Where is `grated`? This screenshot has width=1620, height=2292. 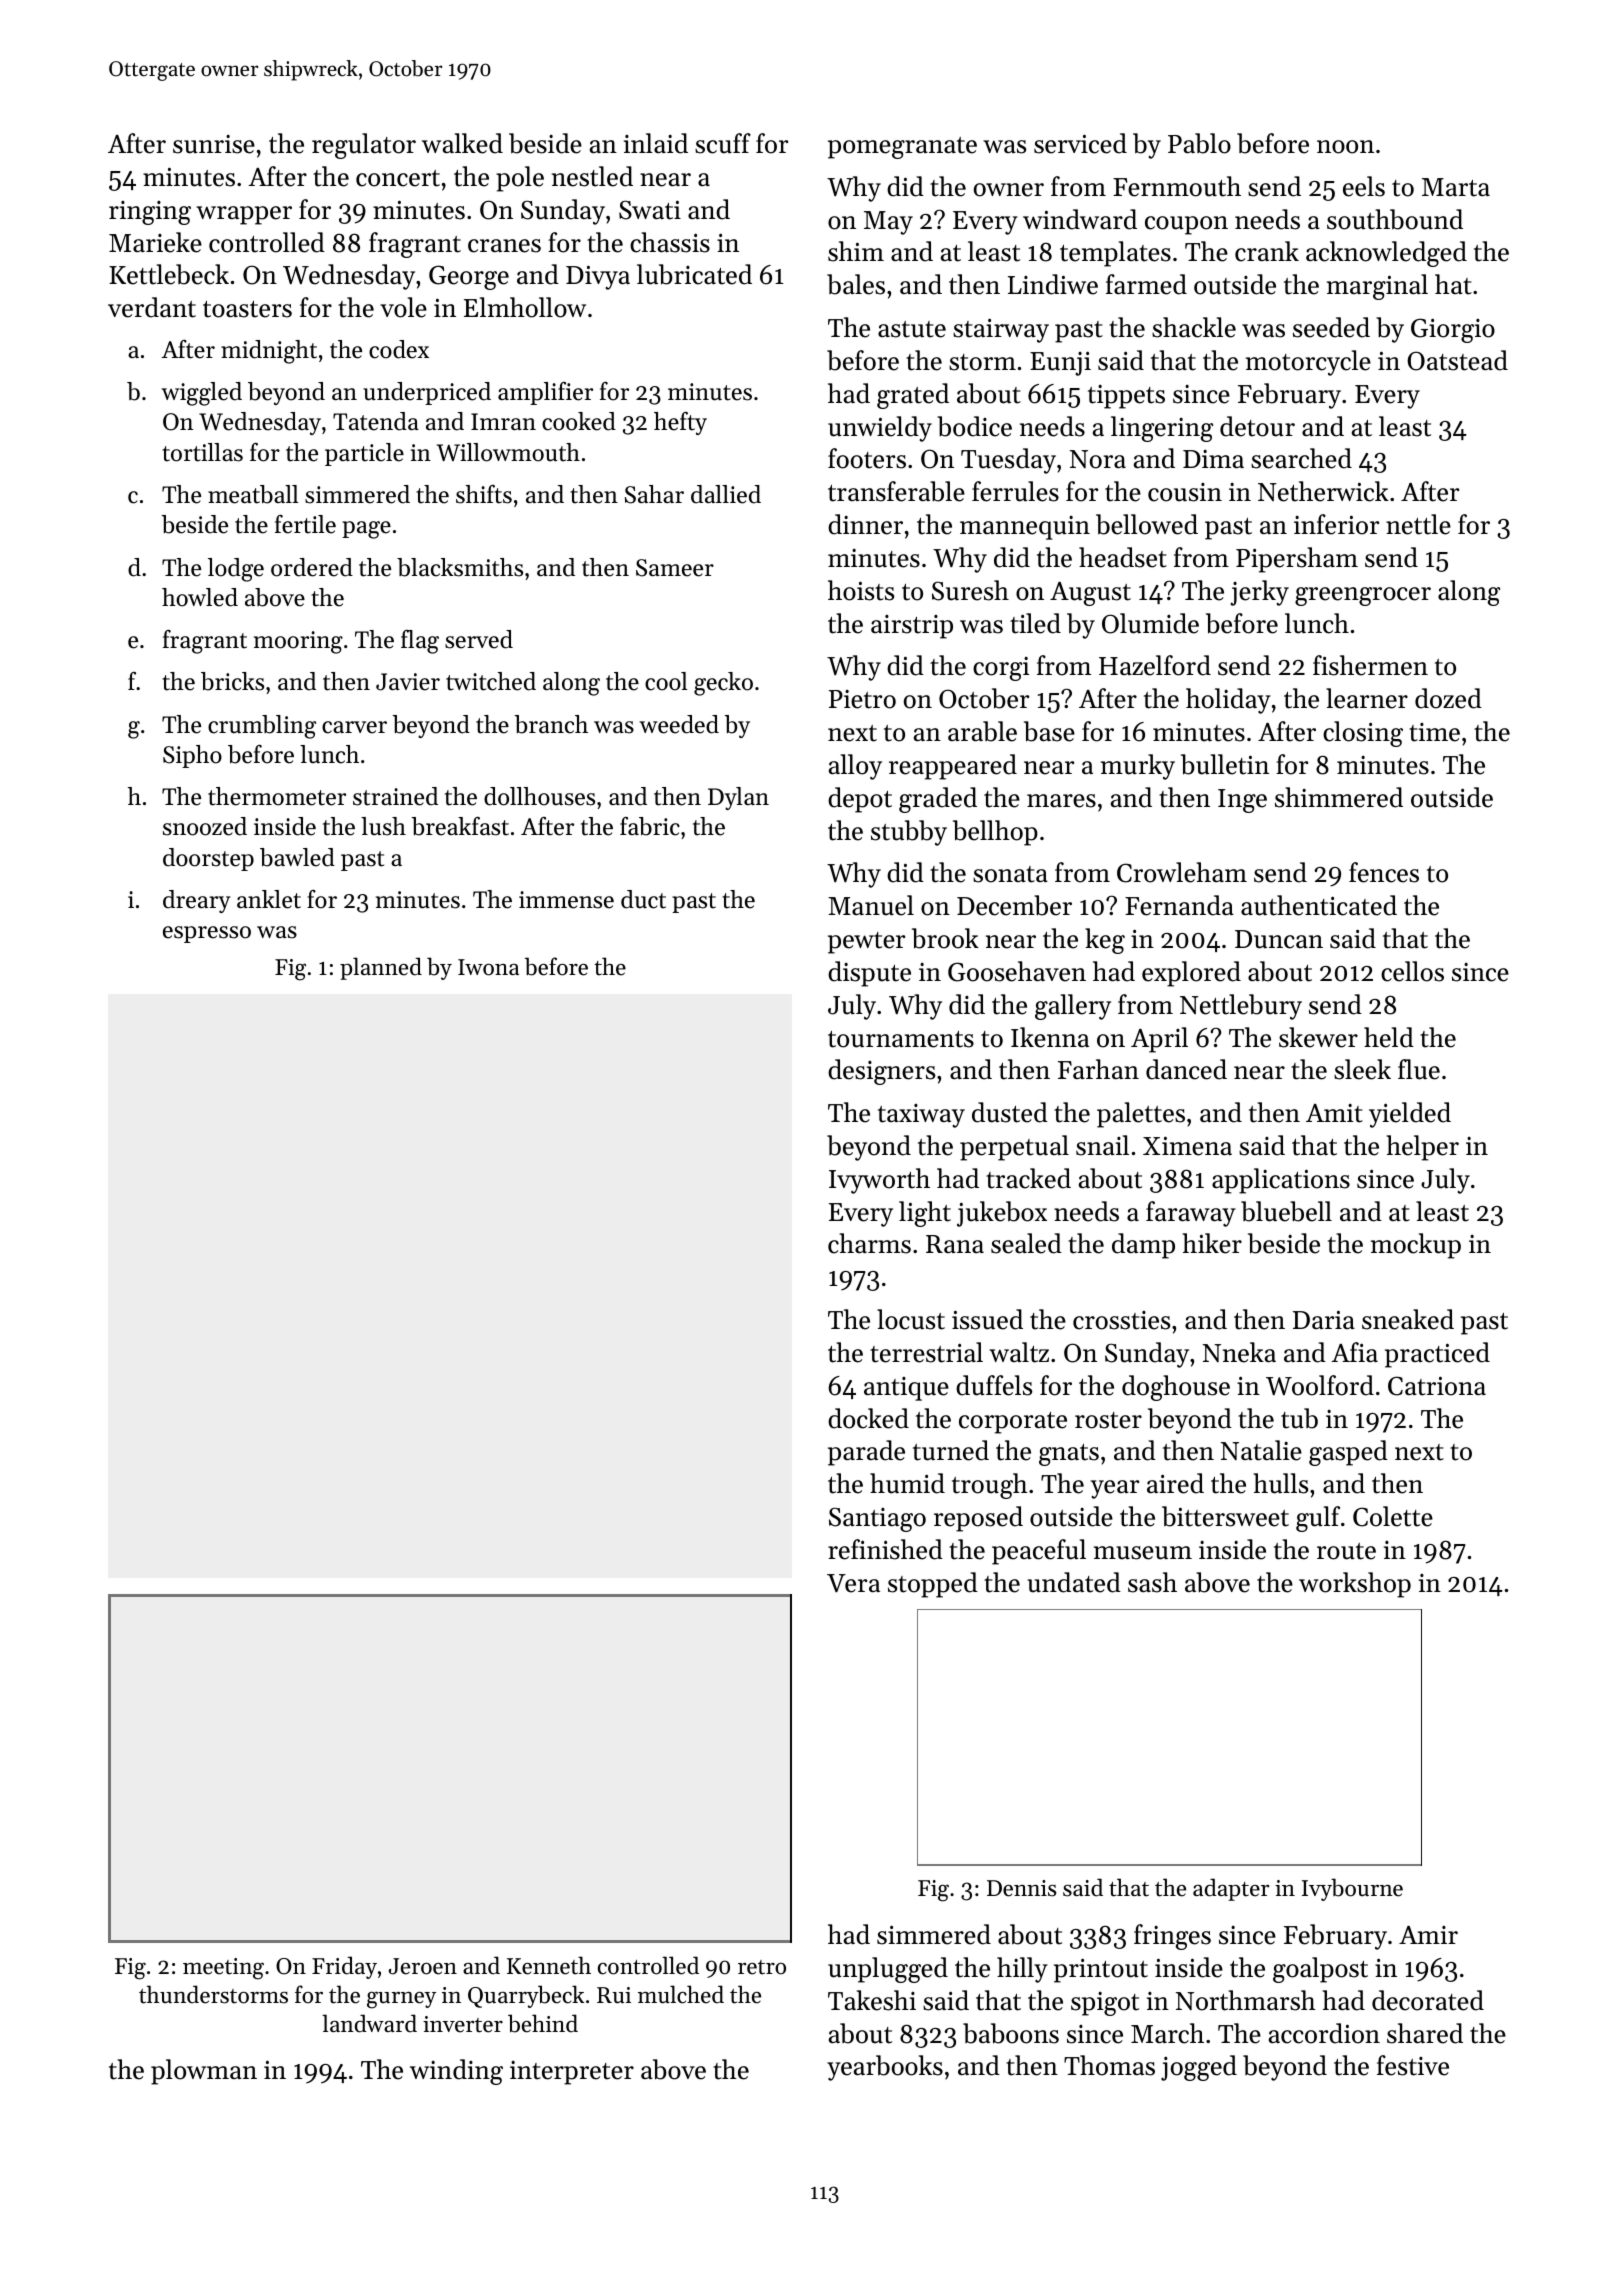
grated is located at coordinates (913, 396).
